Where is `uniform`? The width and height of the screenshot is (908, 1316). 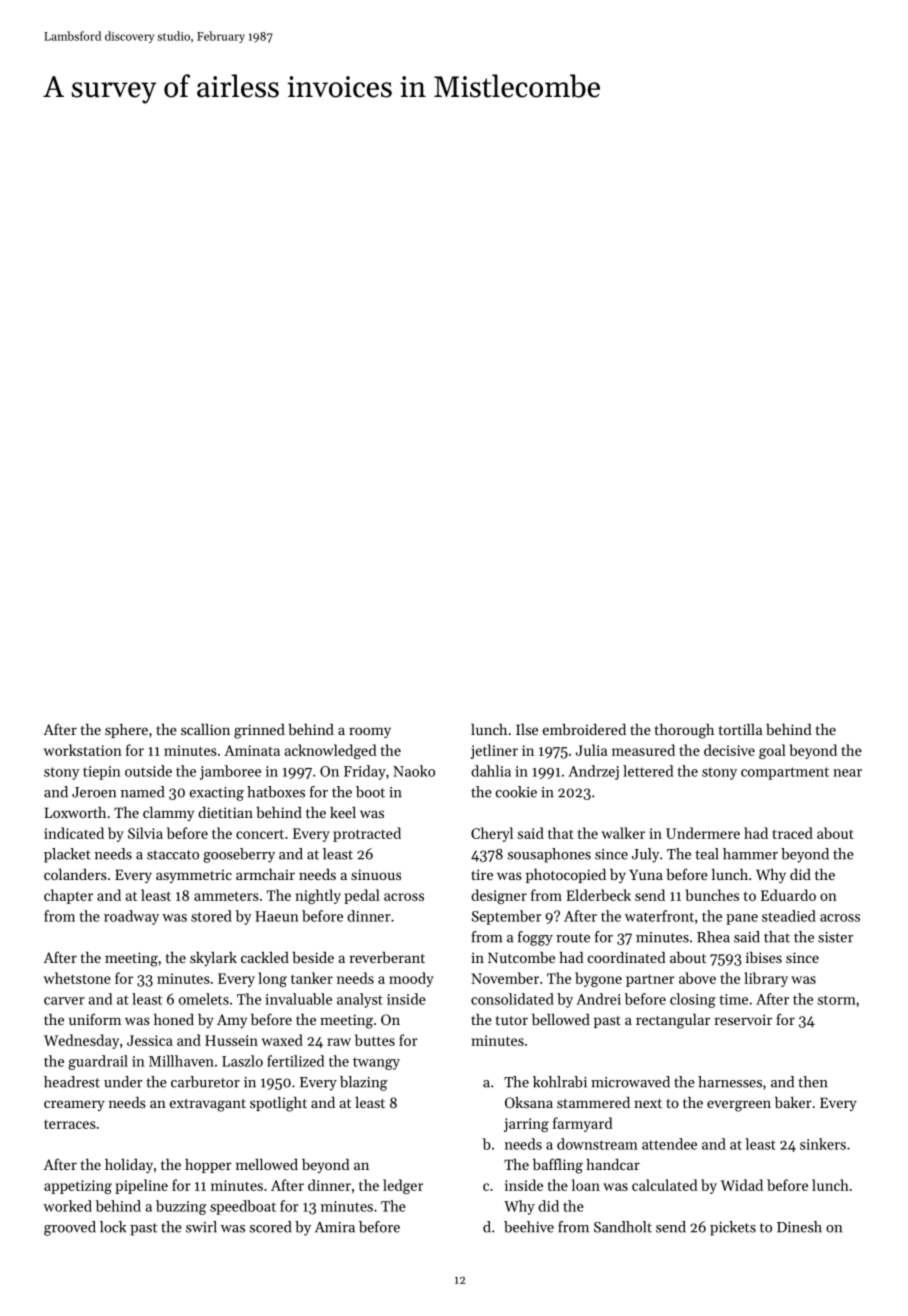 uniform is located at coordinates (95, 1019).
